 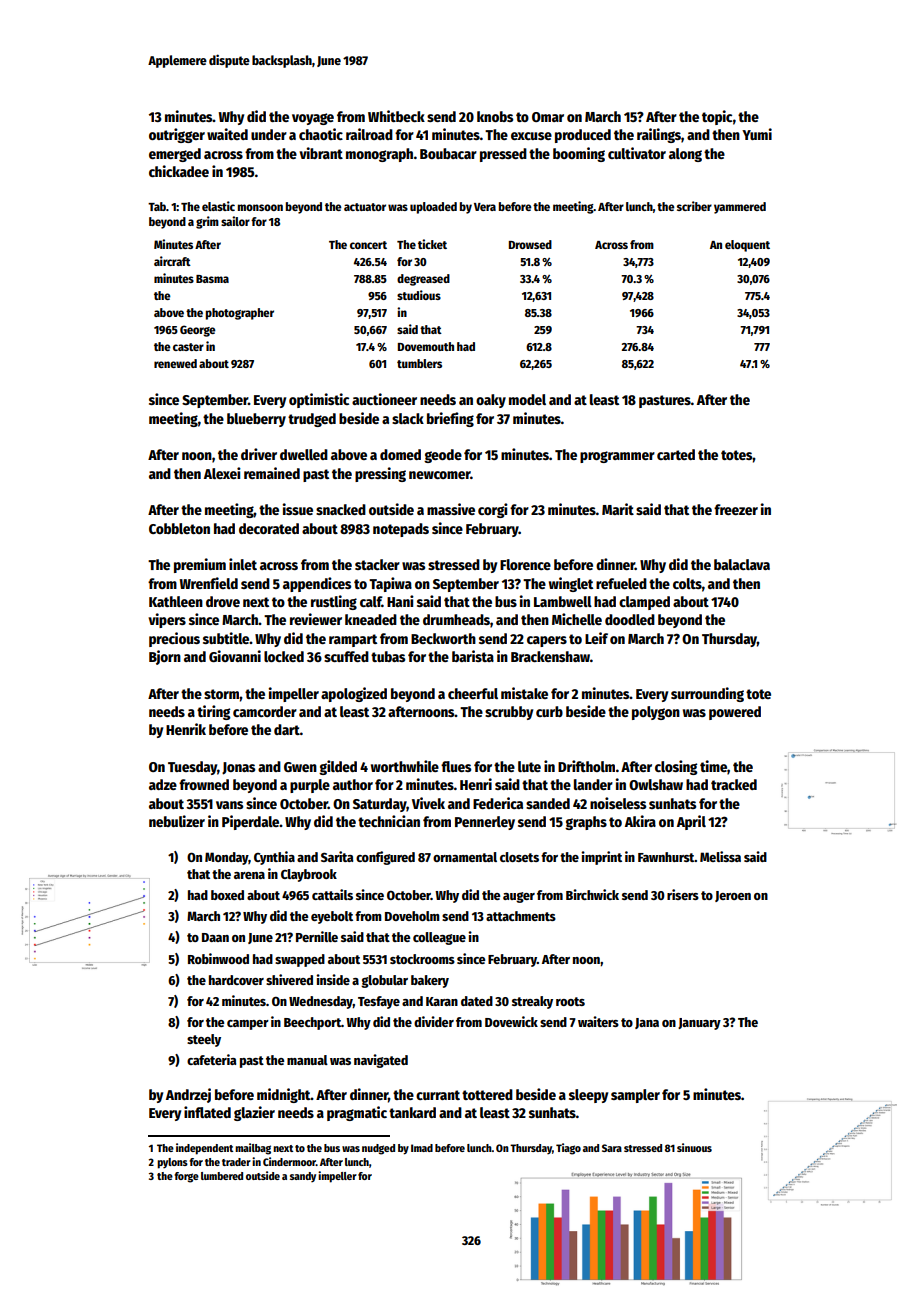 I want to click on Vivek, so click(x=428, y=803).
